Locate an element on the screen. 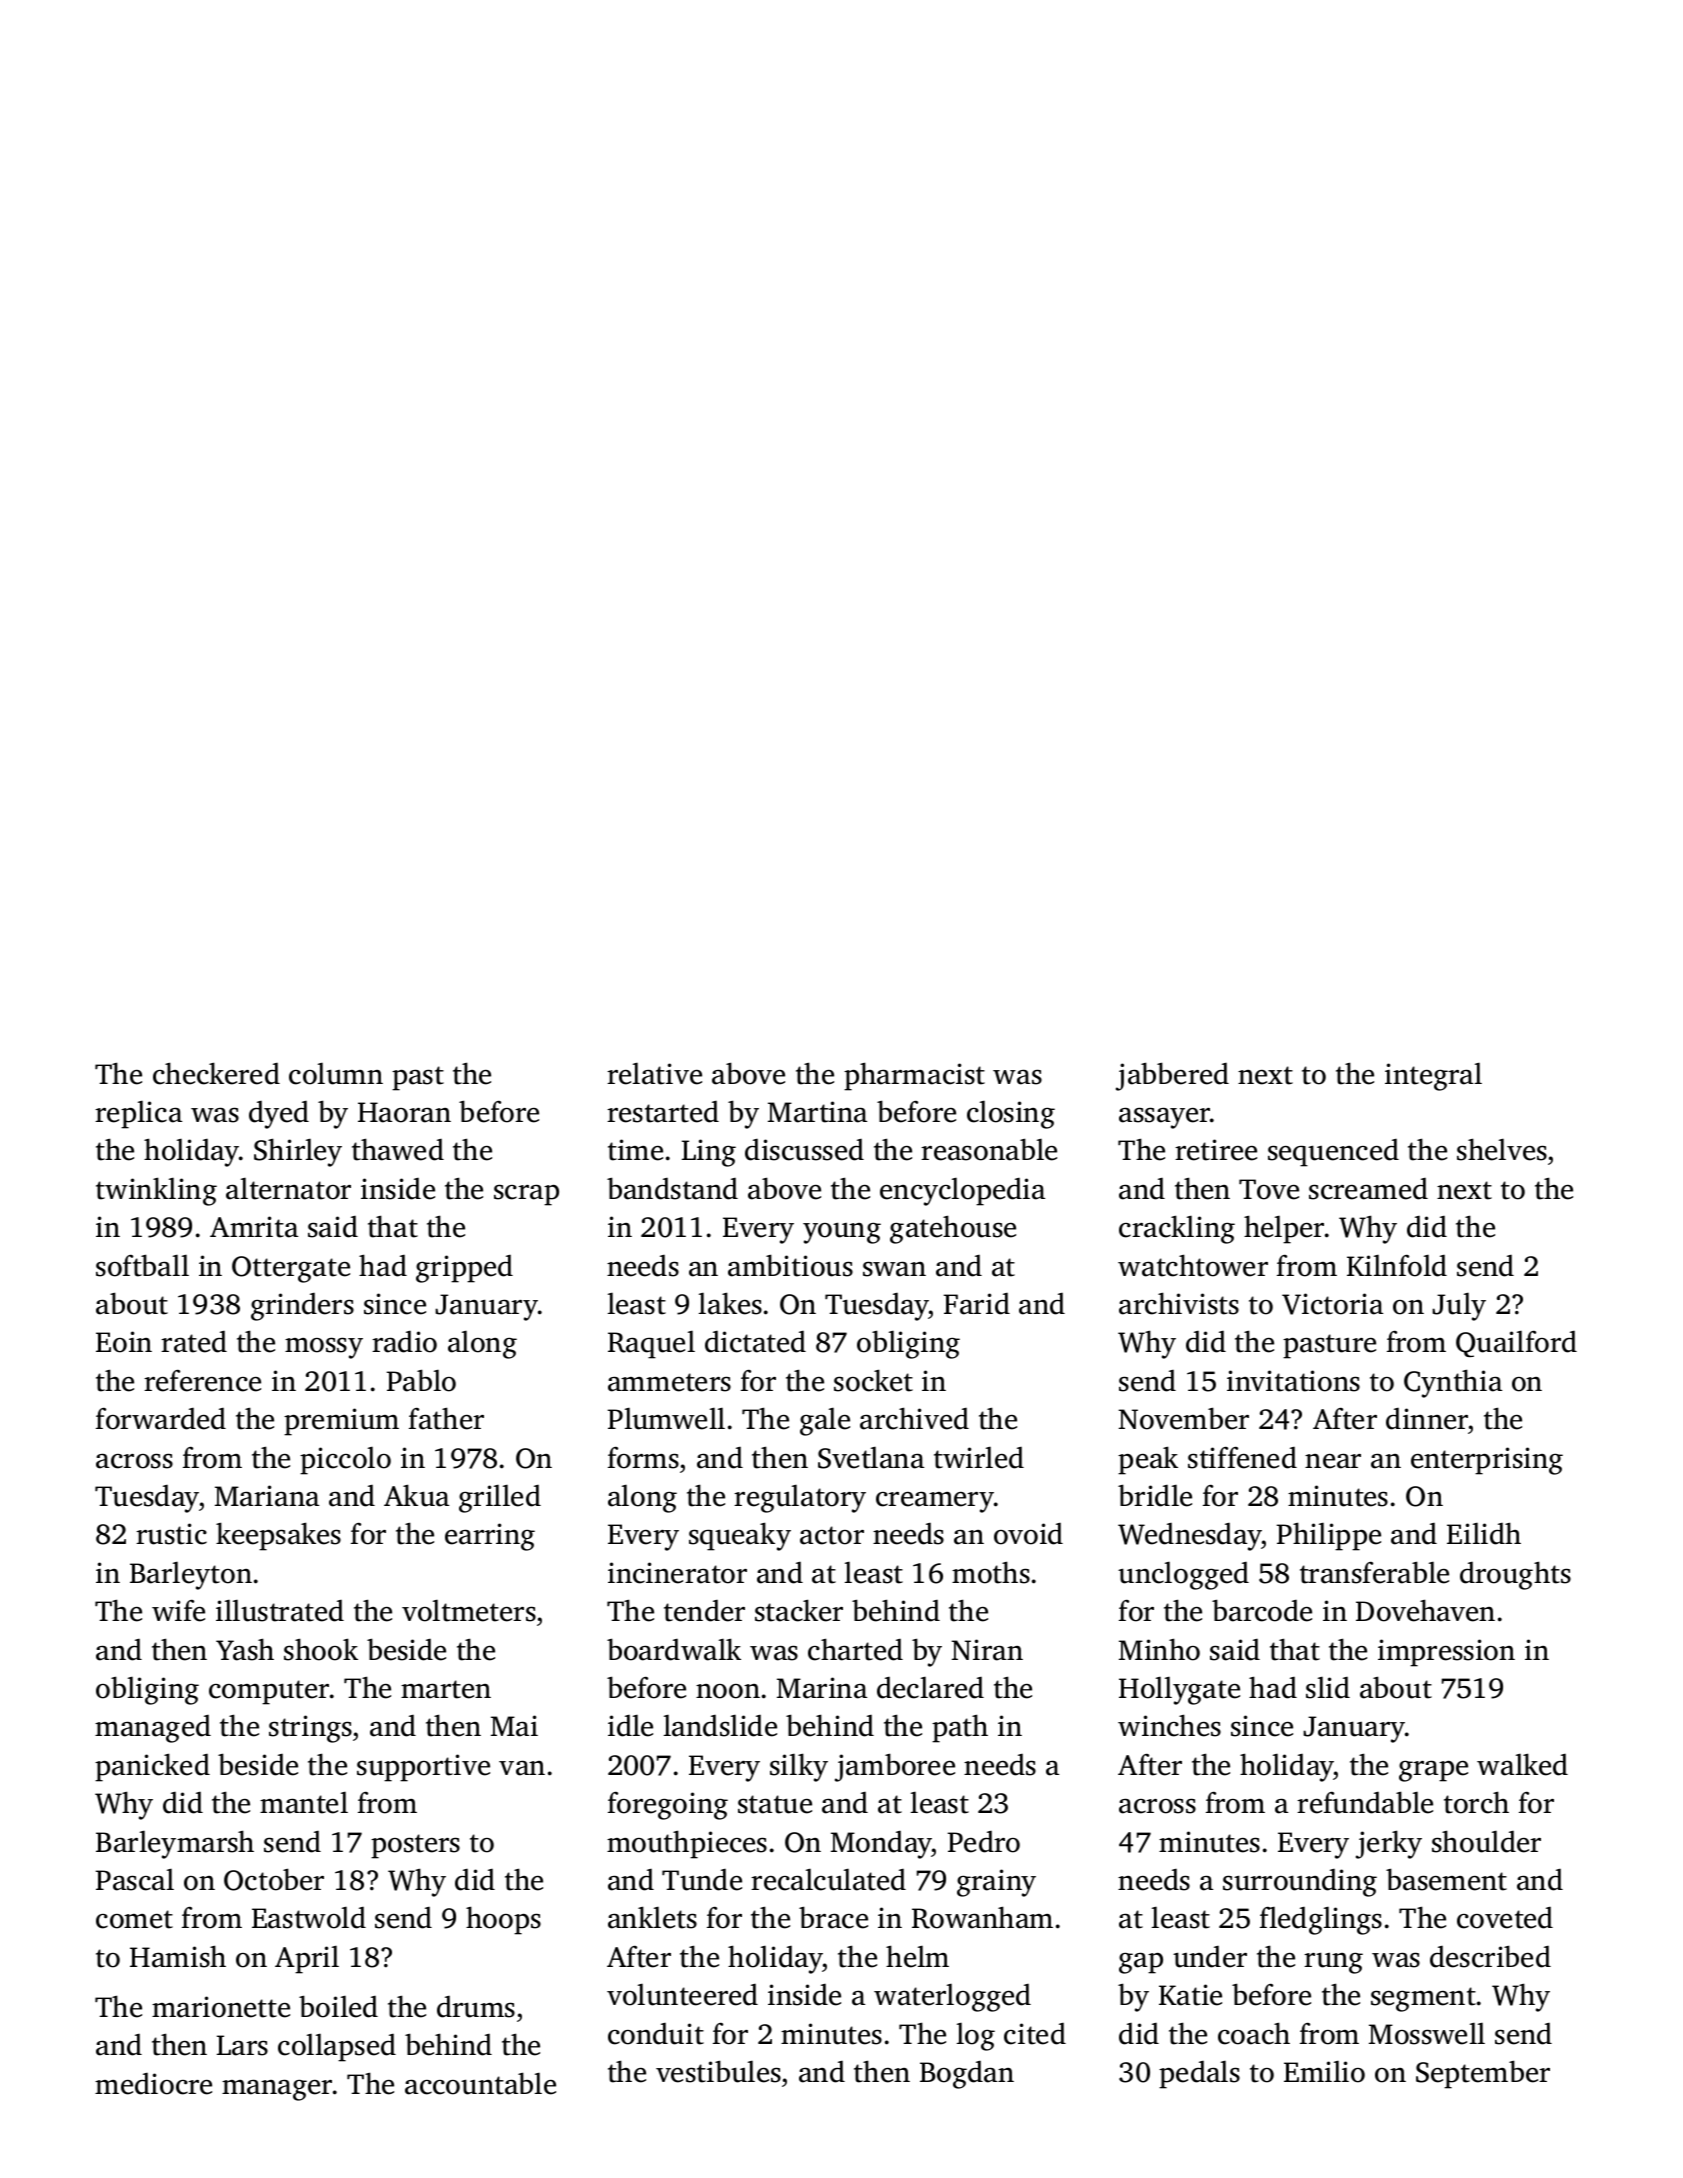  integral is located at coordinates (1433, 1076).
